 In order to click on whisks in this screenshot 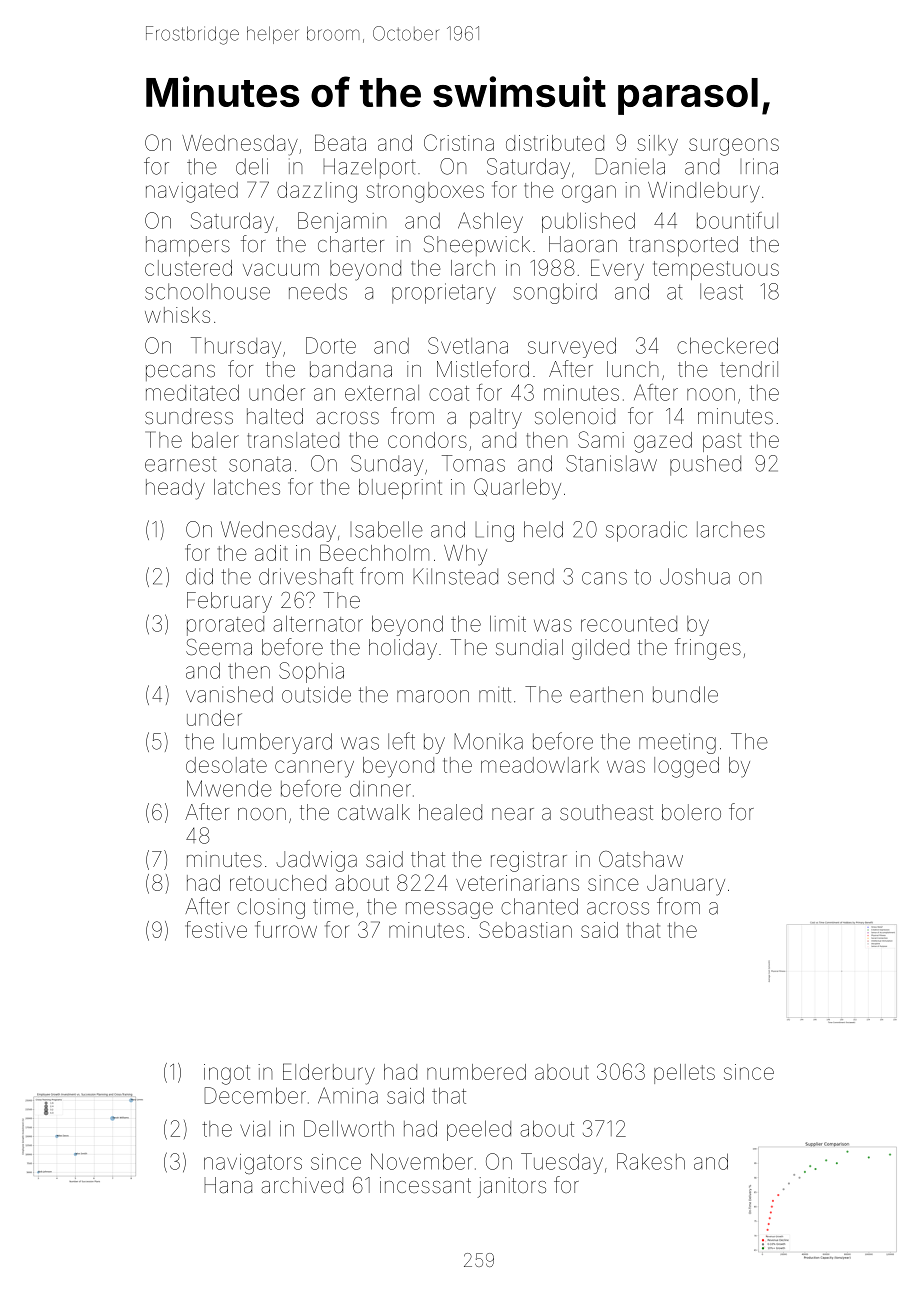, I will do `click(177, 315)`.
